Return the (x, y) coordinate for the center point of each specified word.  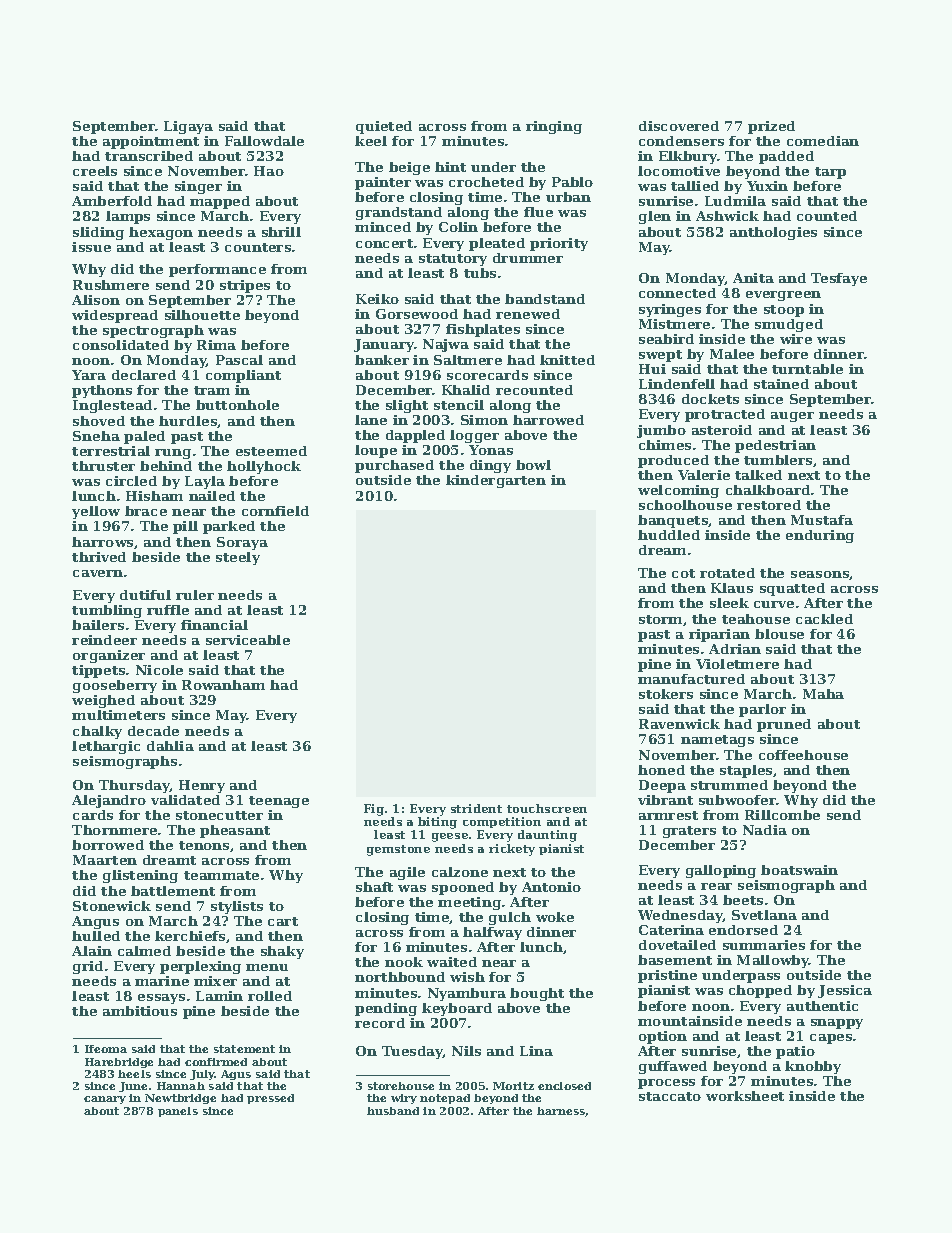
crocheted (486, 182)
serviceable (248, 640)
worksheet (745, 1096)
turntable (807, 369)
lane (371, 420)
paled (144, 437)
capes (831, 1039)
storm (660, 619)
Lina (536, 1051)
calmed (144, 951)
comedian (823, 141)
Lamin (219, 996)
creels (95, 171)
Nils (466, 1051)
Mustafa (822, 520)
